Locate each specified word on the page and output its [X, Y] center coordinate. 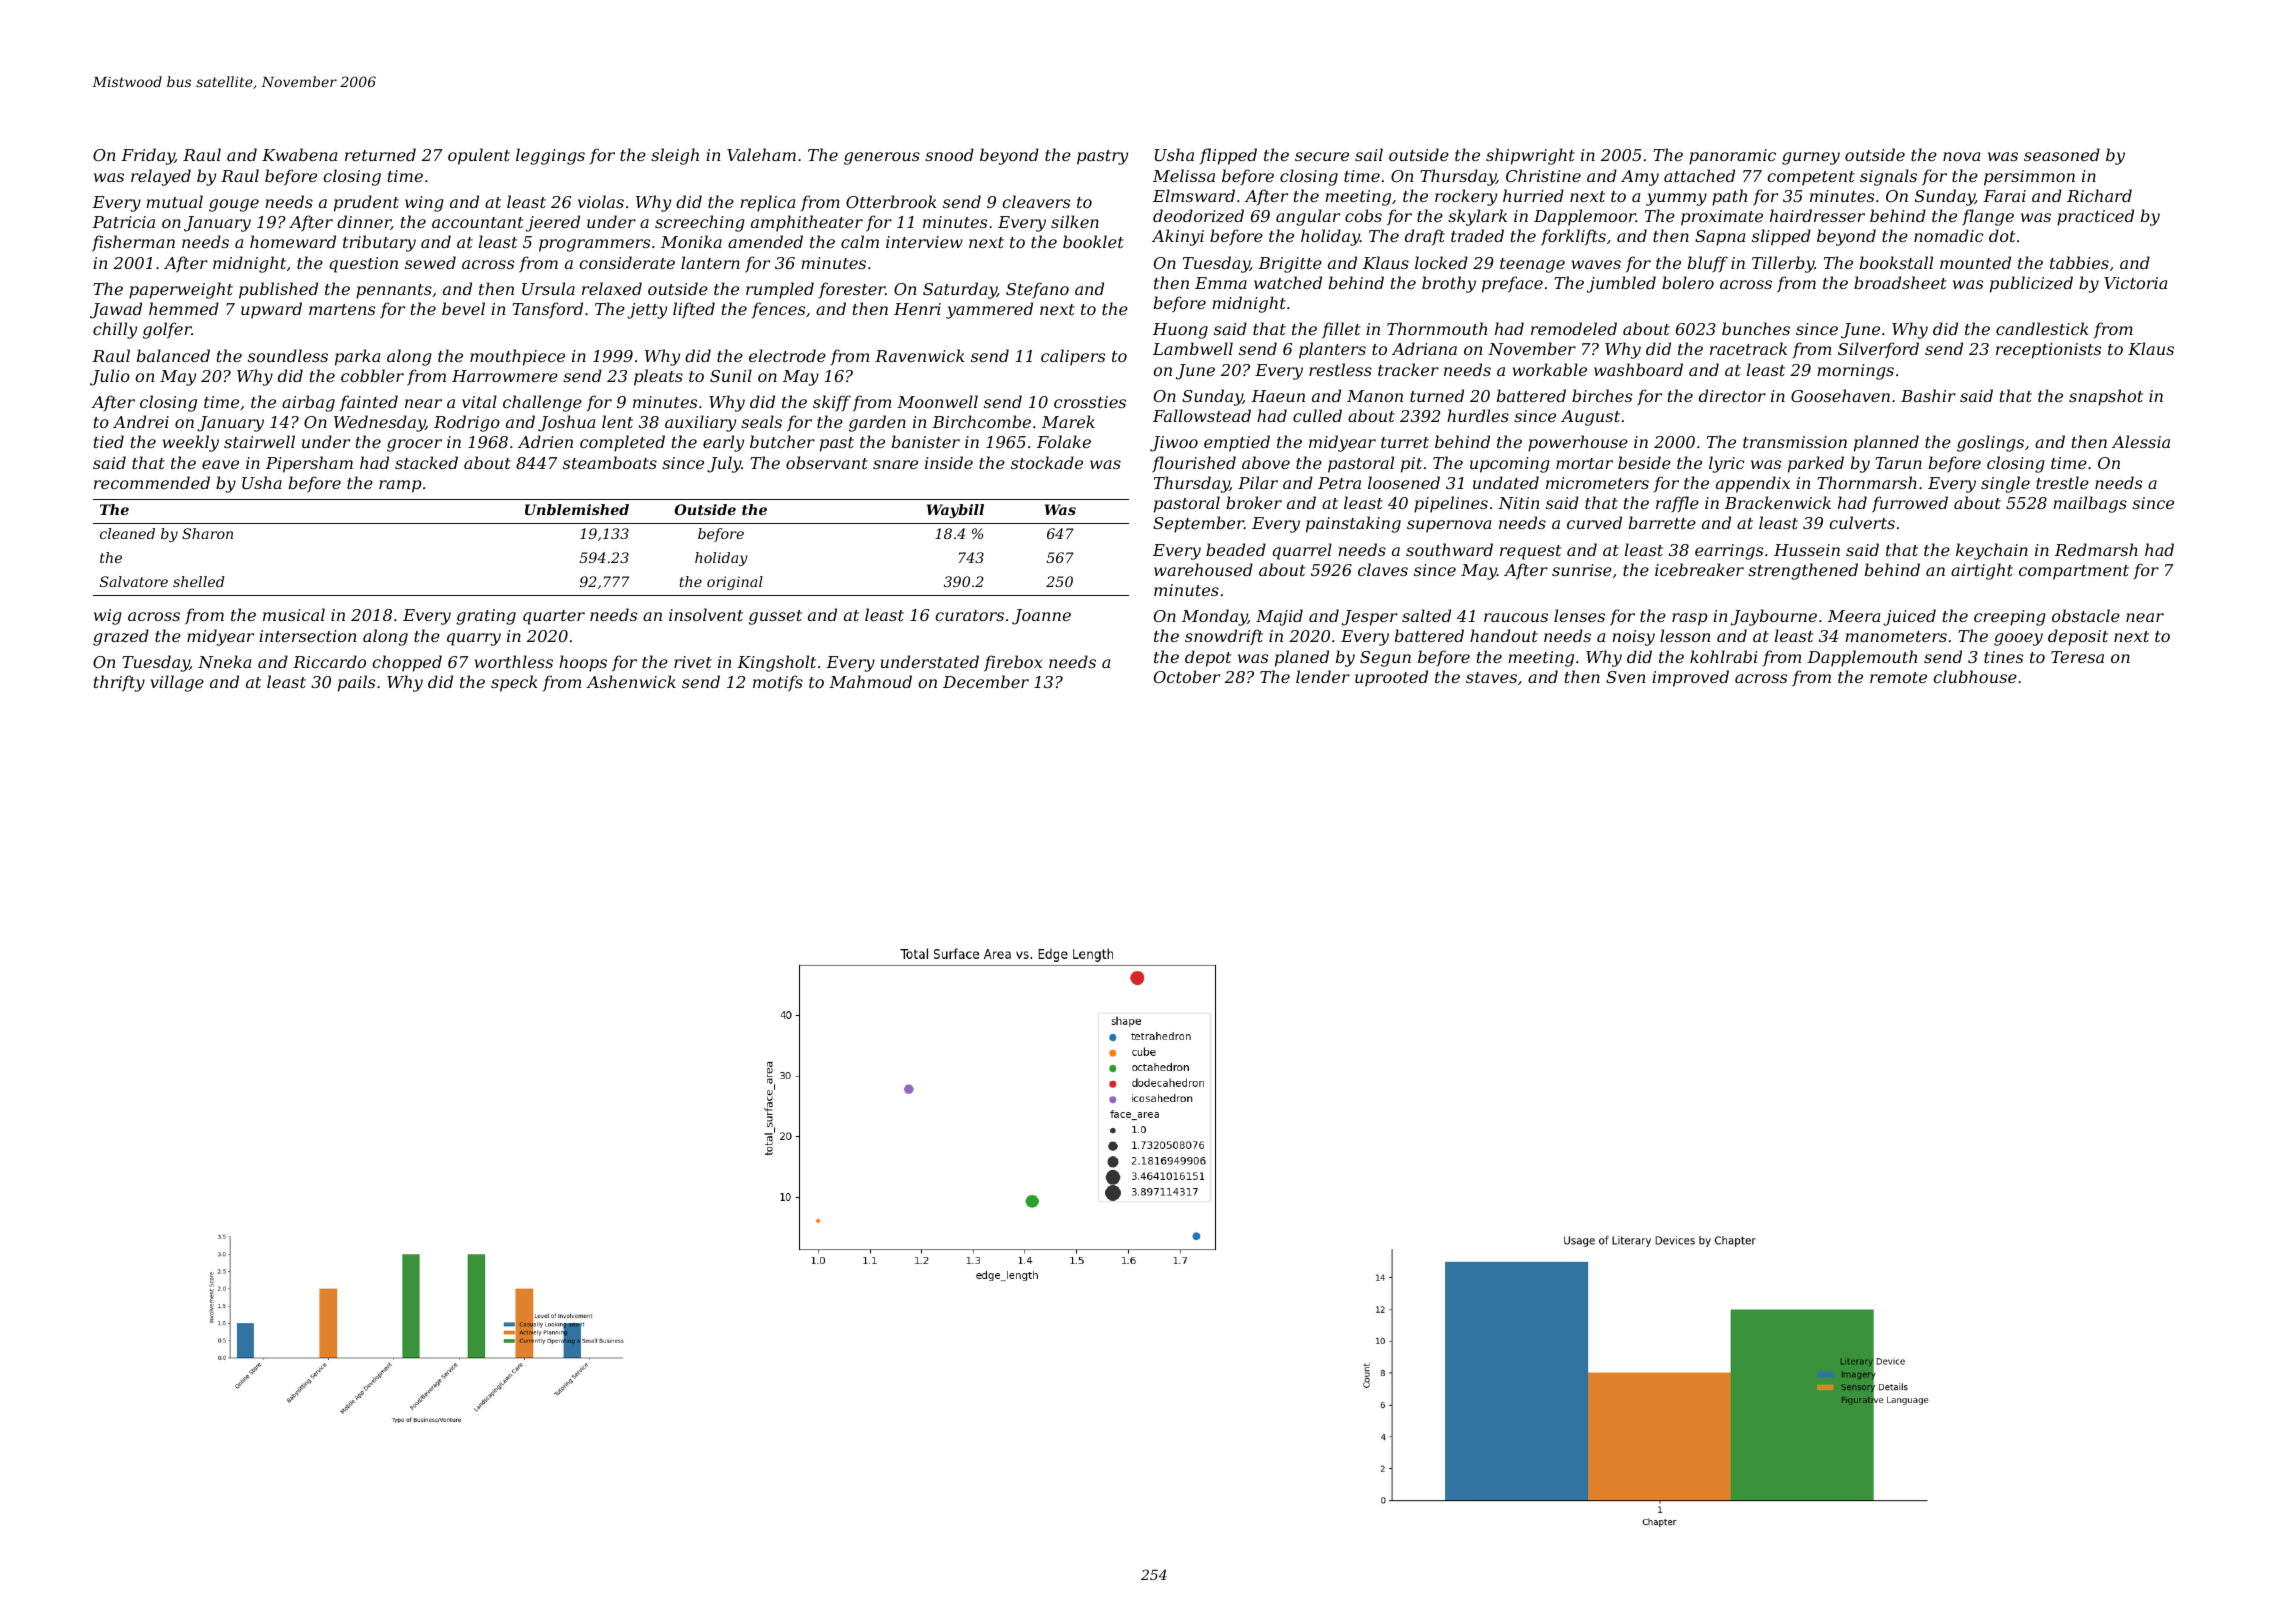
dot [2002, 235]
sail [1369, 154]
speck [514, 683]
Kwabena [299, 154]
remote [1898, 677]
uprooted [1391, 678]
